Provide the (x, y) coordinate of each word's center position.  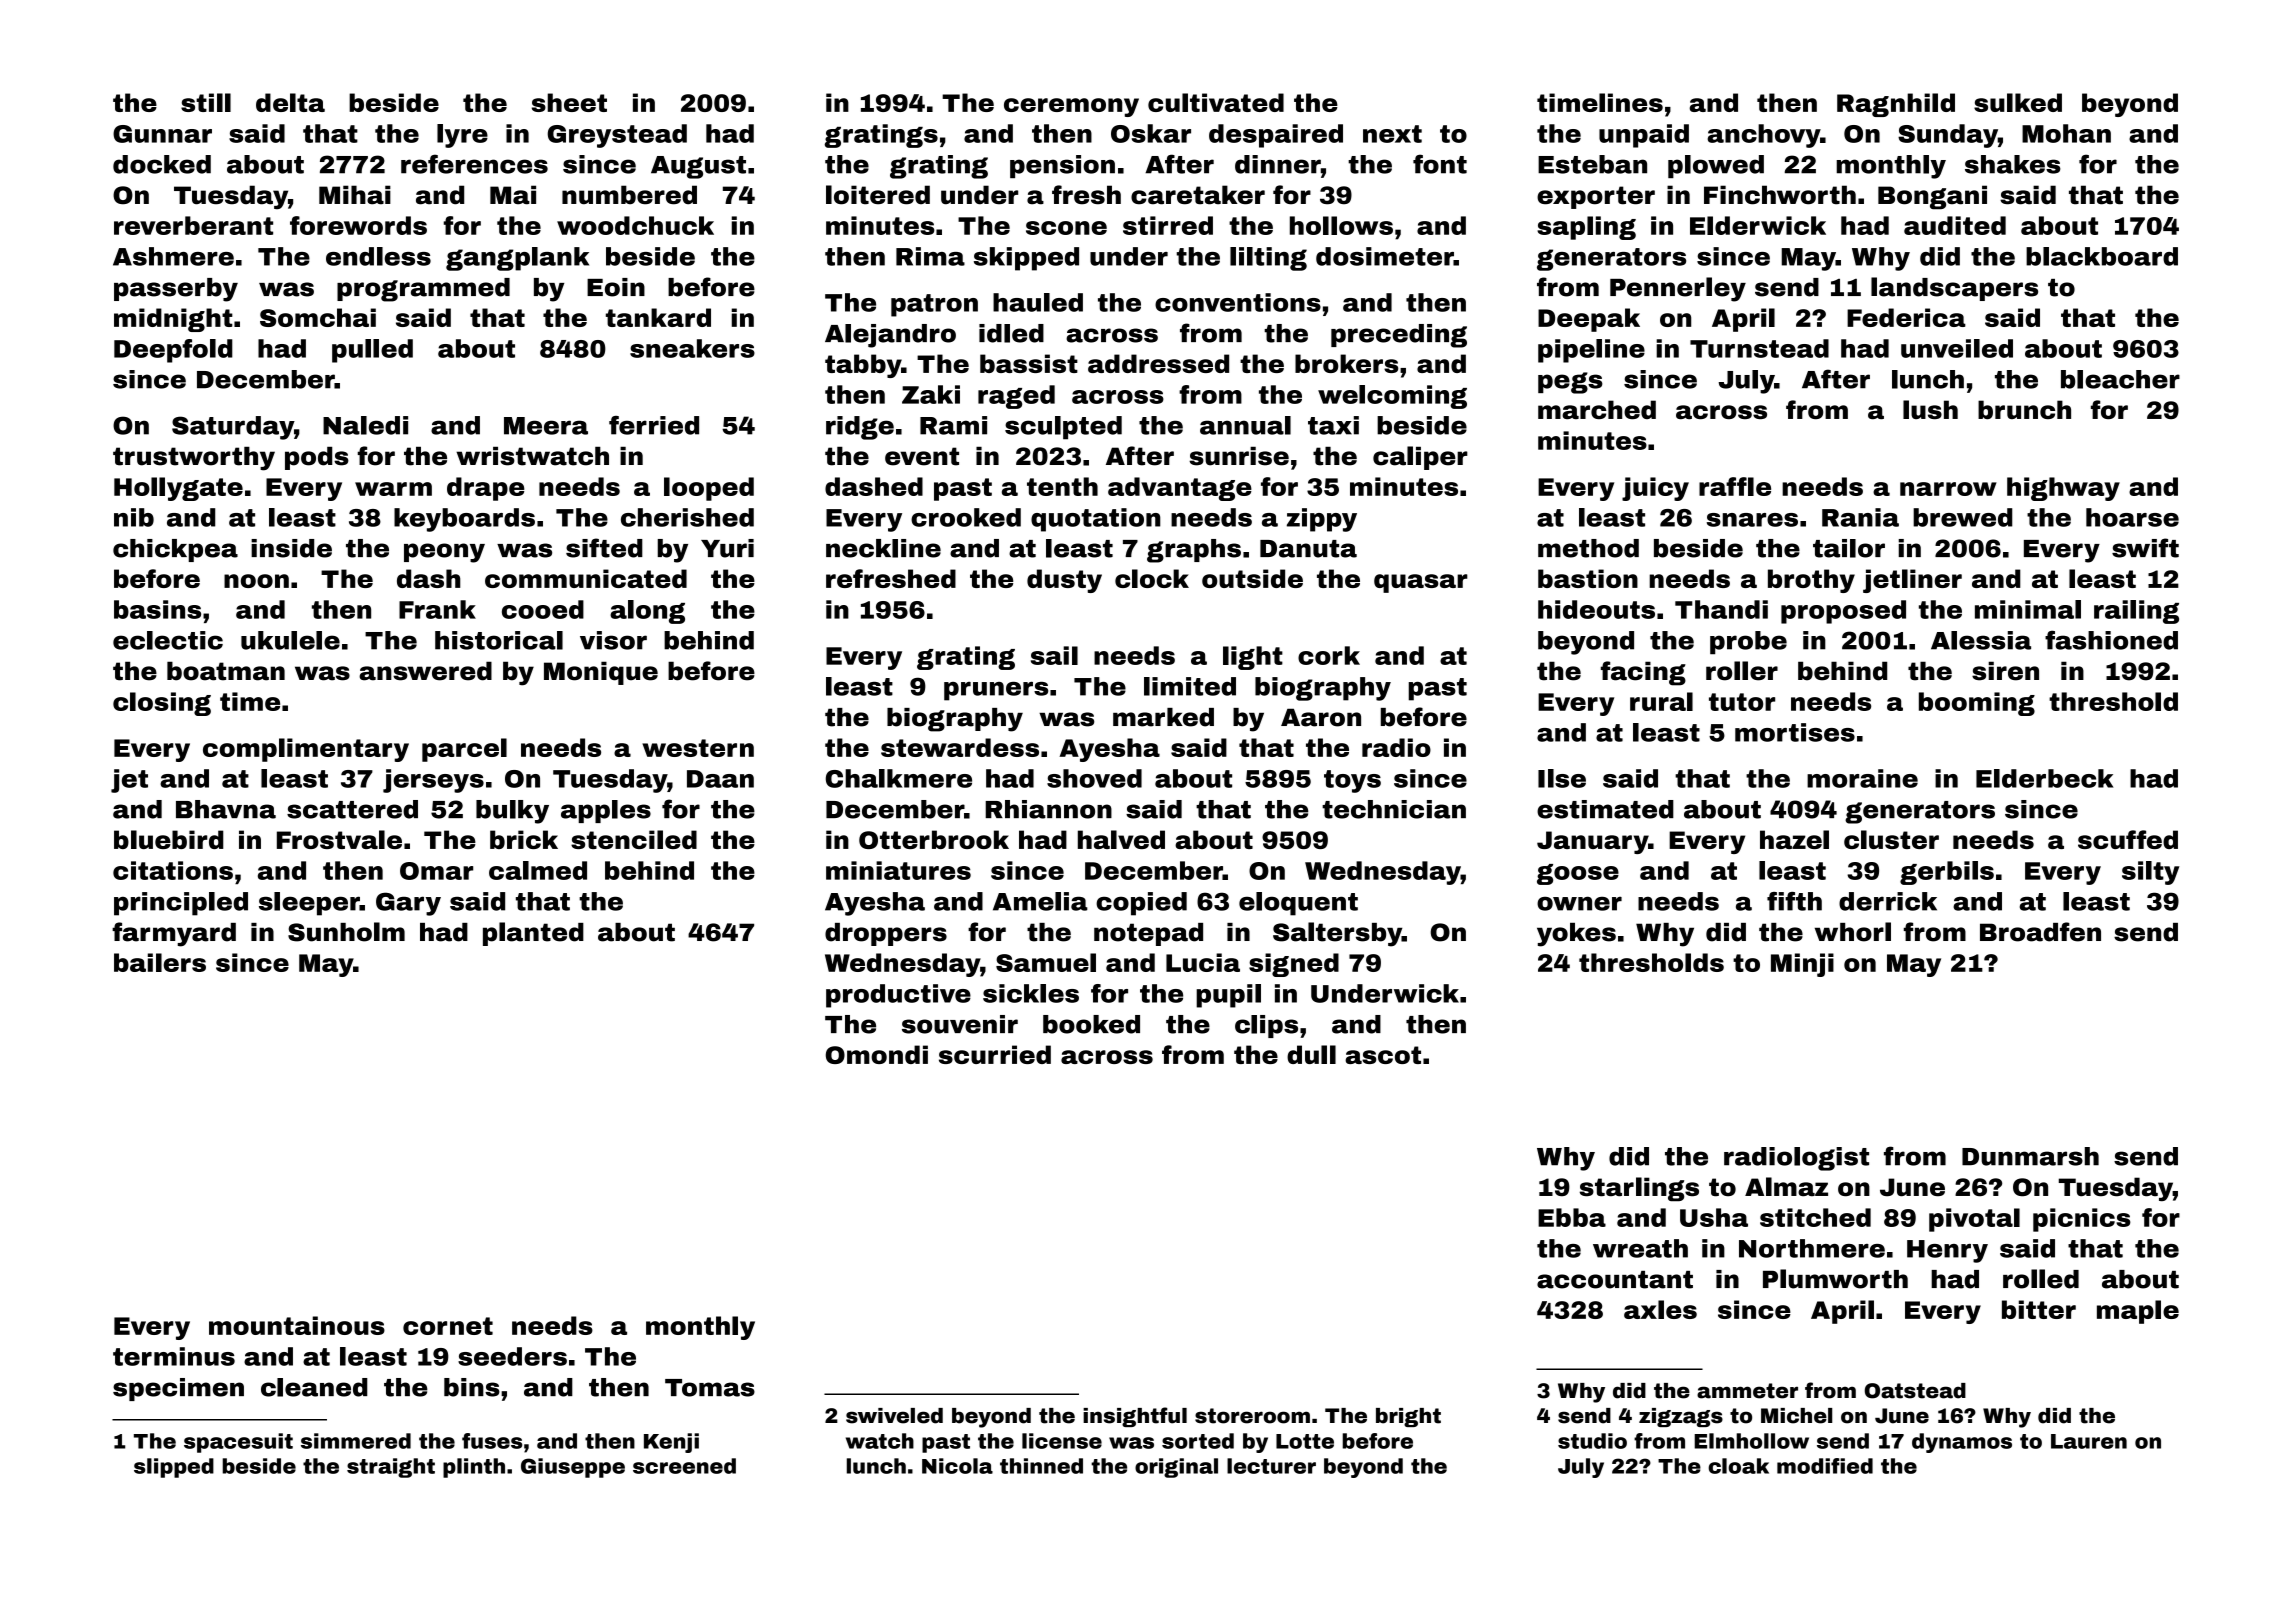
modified (1825, 1466)
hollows (1341, 225)
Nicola (957, 1466)
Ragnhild (1896, 105)
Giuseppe (573, 1468)
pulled (372, 351)
